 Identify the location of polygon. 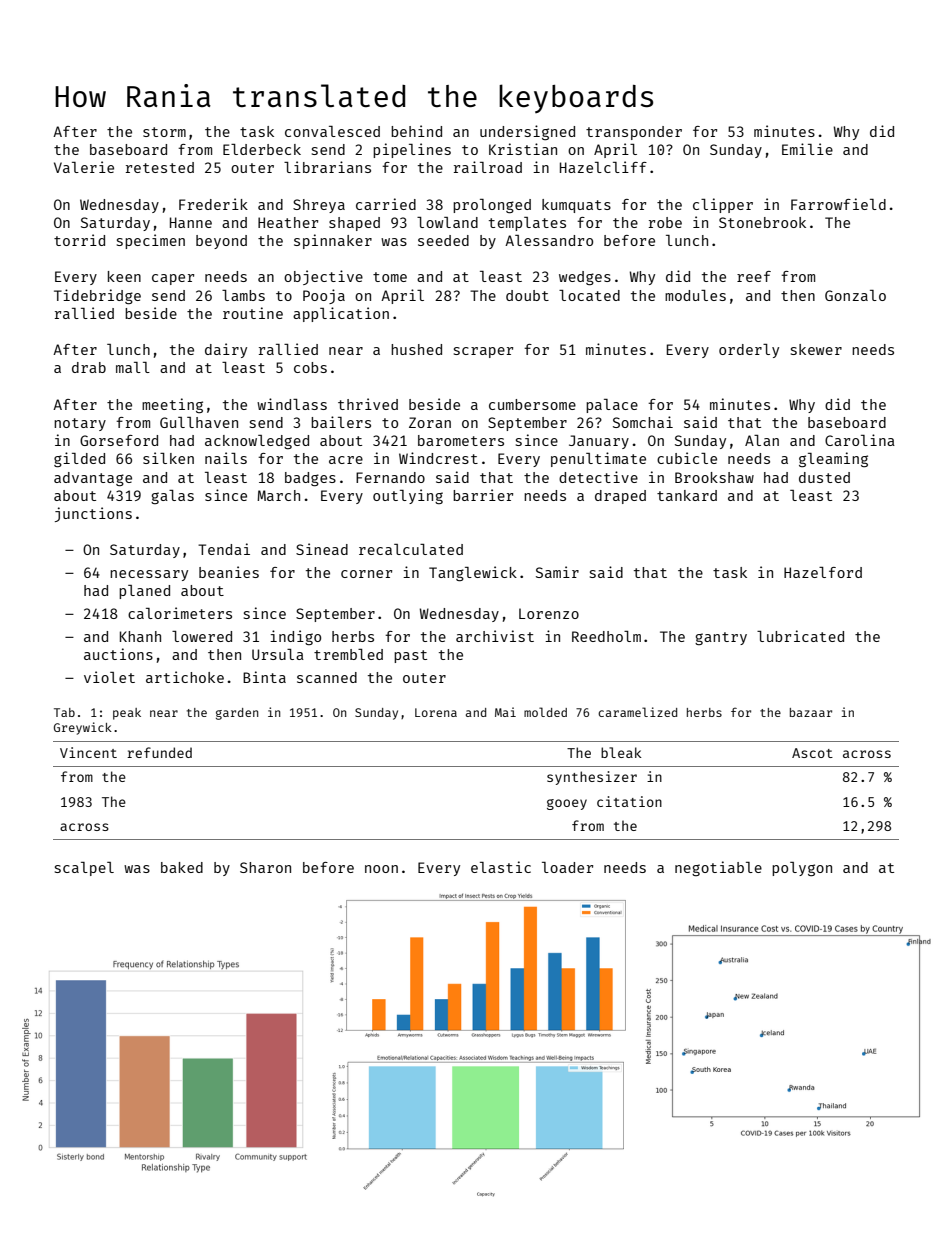
(802, 869).
